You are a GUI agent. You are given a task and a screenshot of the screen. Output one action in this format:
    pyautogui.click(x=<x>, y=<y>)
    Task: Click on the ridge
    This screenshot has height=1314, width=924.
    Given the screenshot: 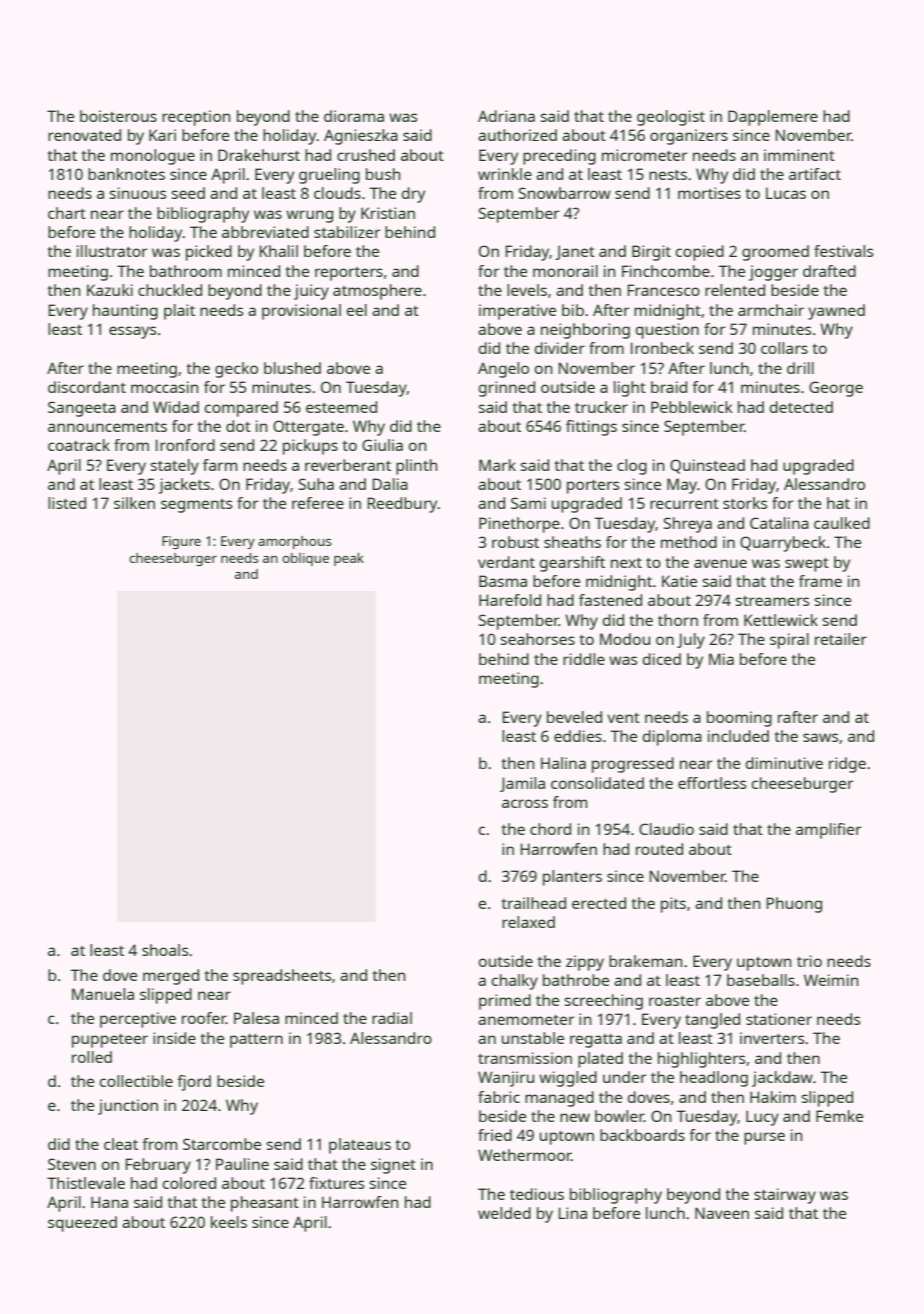 What is the action you would take?
    pyautogui.click(x=847, y=765)
